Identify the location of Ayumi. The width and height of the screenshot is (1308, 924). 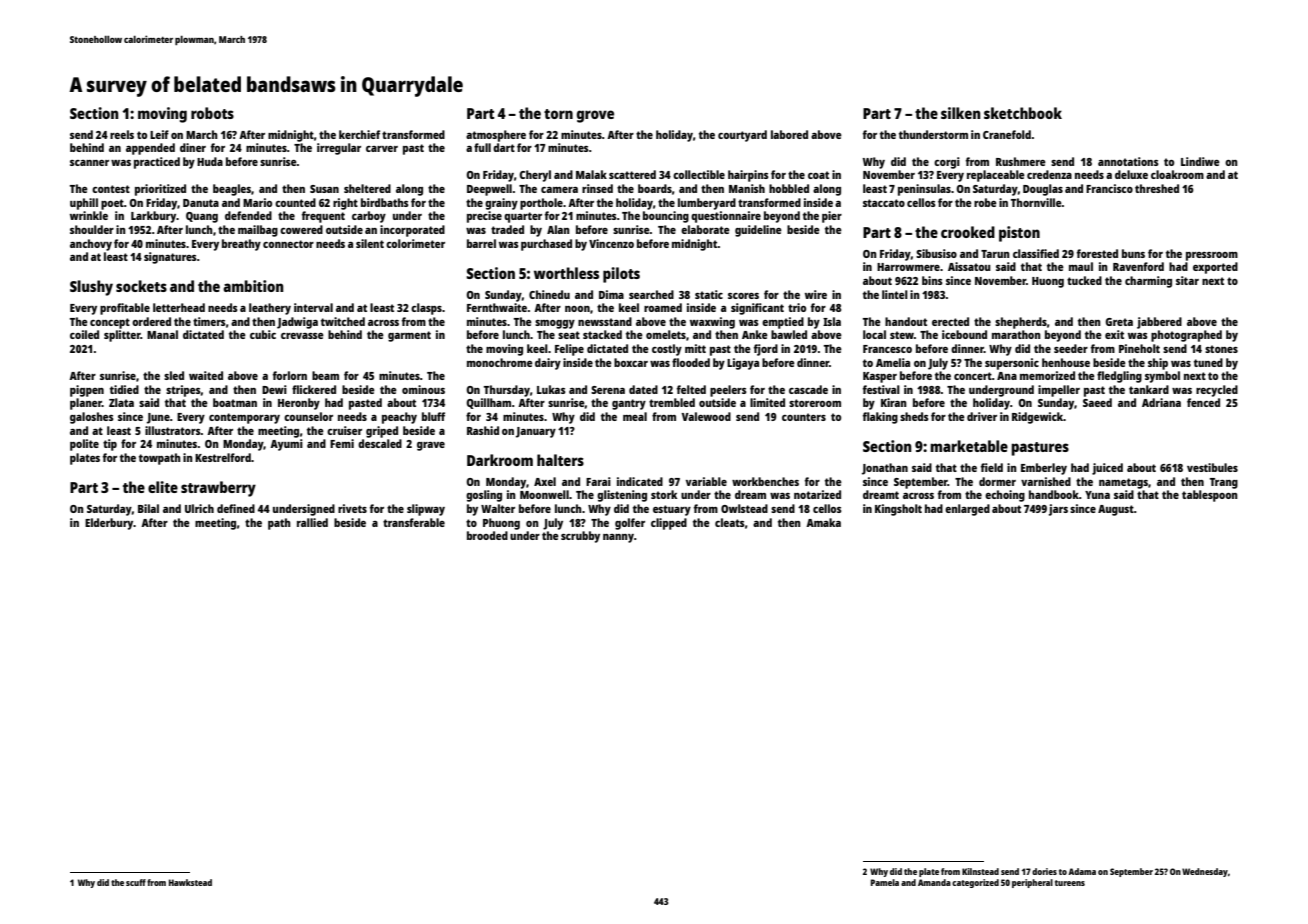
(286, 445).
